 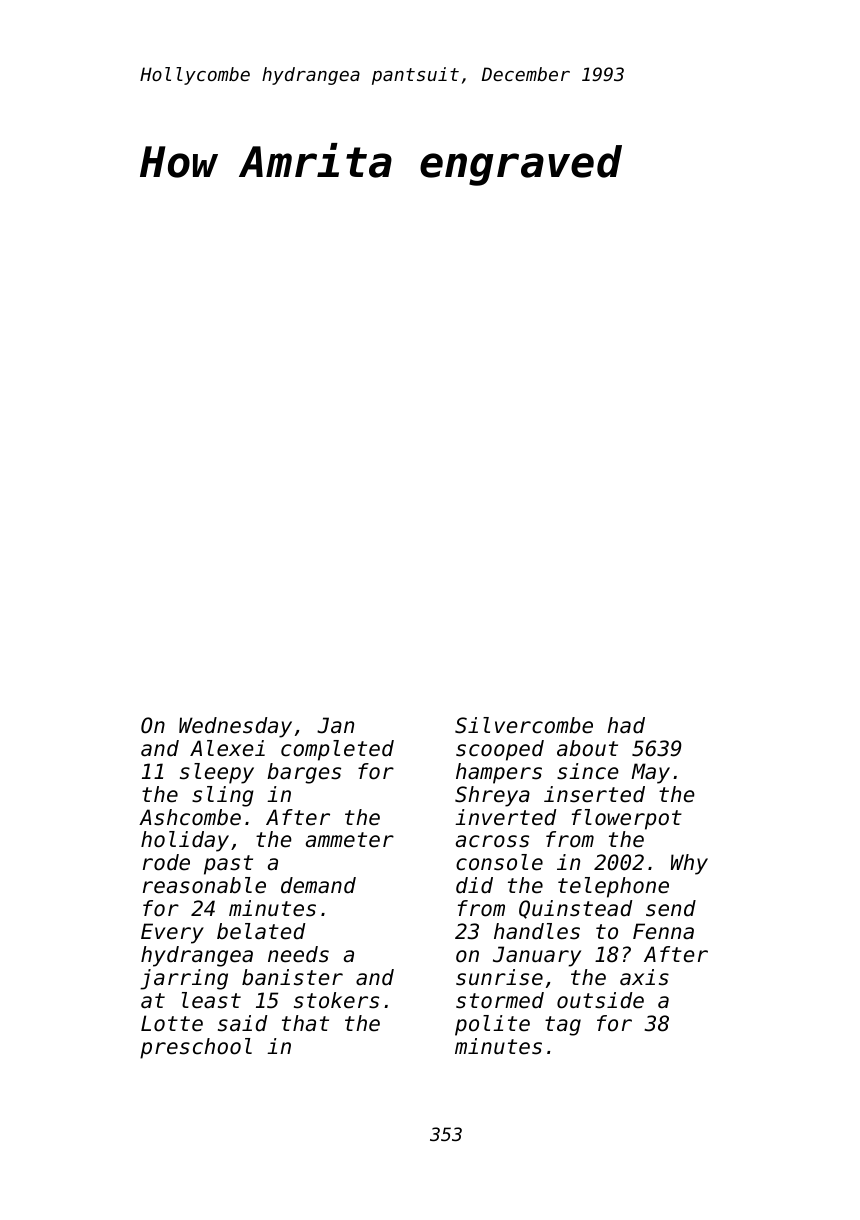 What do you see at coordinates (304, 773) in the page?
I see `barges` at bounding box center [304, 773].
